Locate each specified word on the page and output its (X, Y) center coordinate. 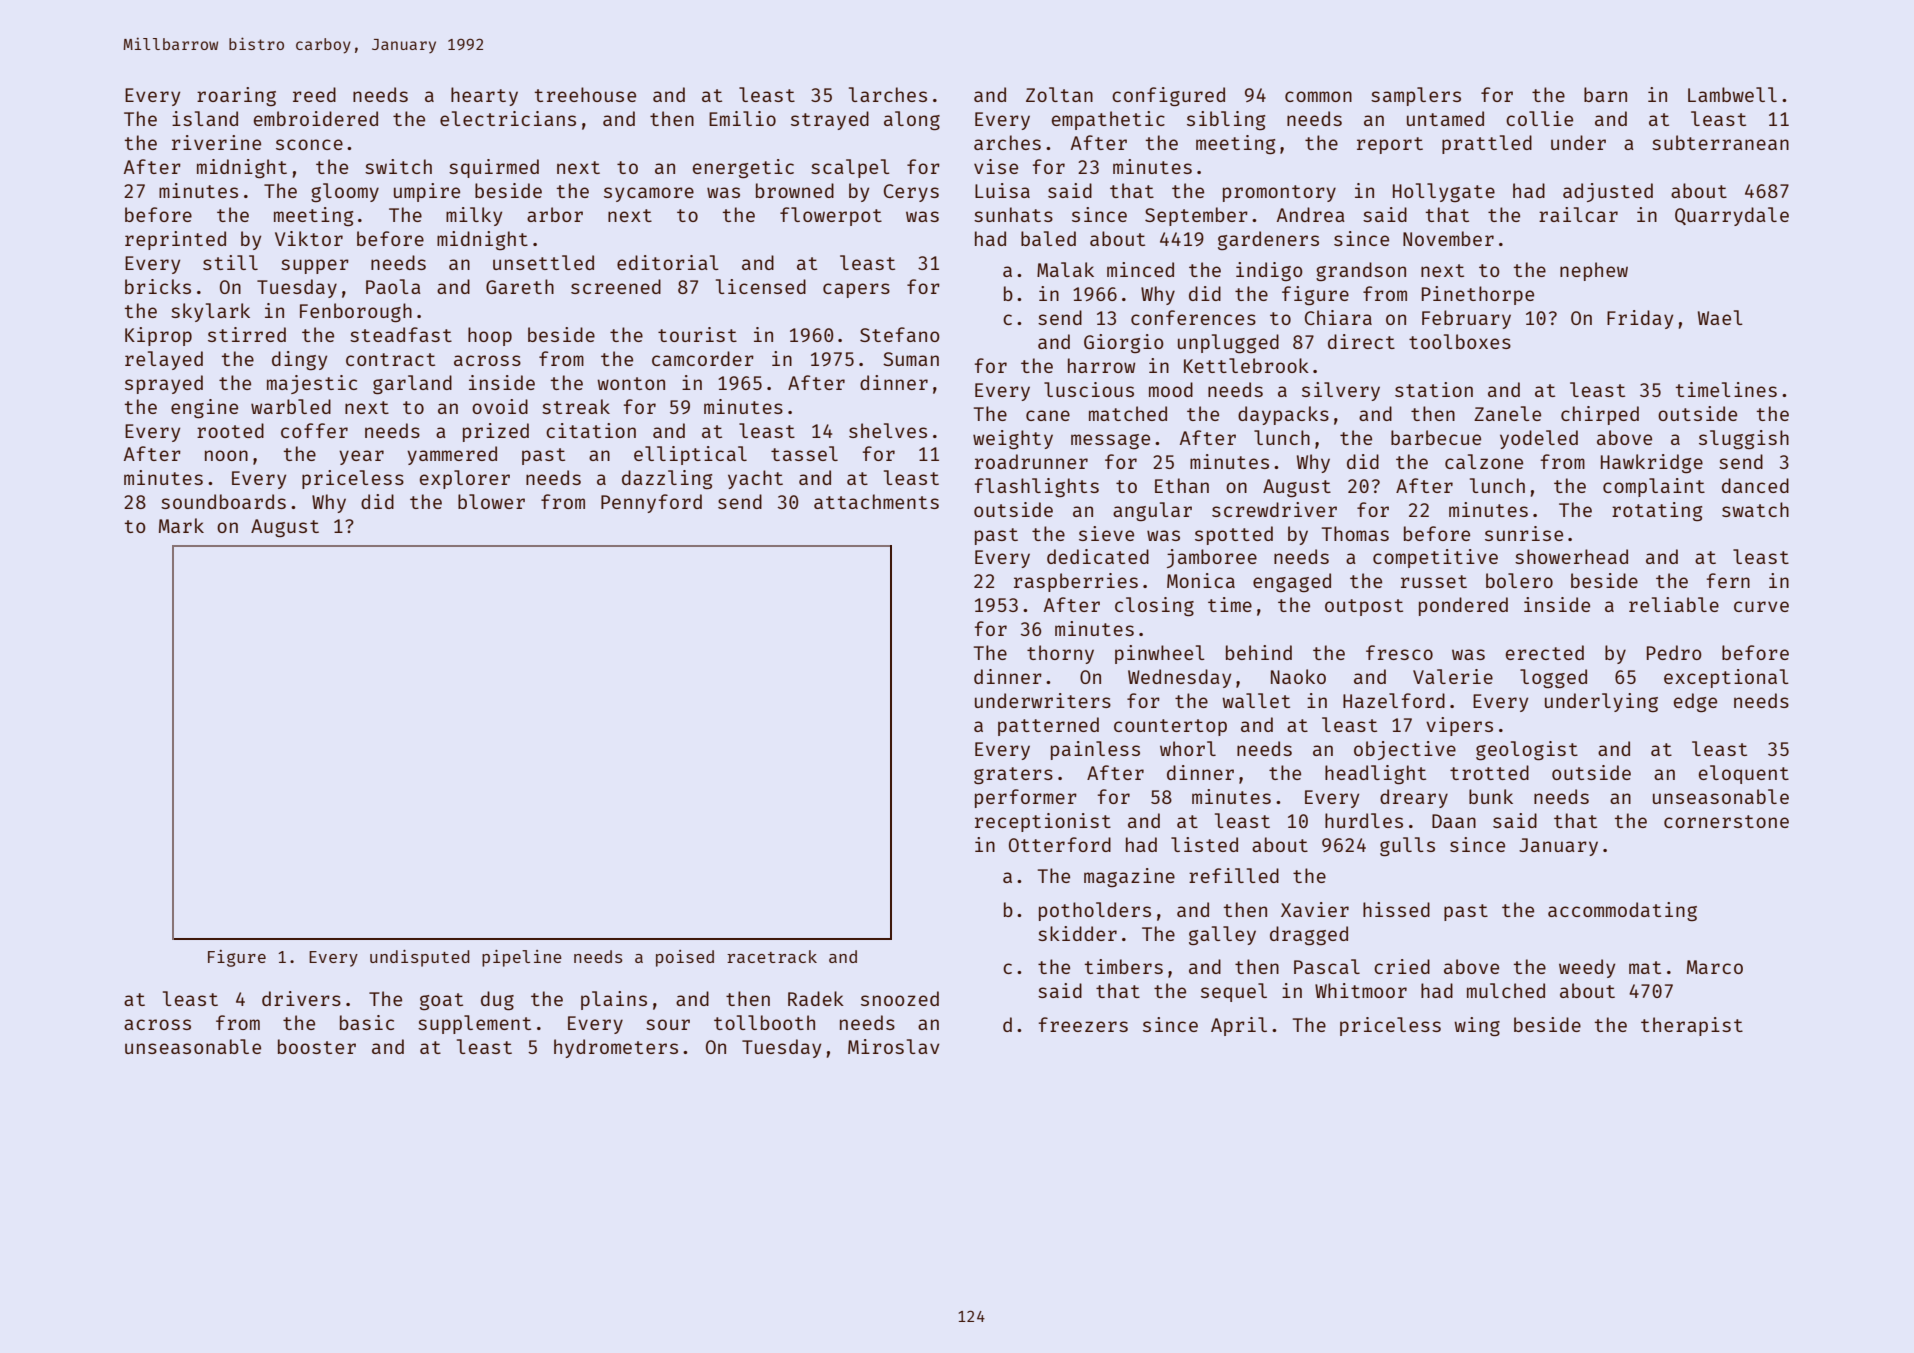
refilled (1234, 875)
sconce (309, 144)
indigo (1269, 271)
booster (317, 1046)
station (1434, 389)
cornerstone (1726, 821)
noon (226, 455)
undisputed (420, 958)
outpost (1364, 607)
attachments (876, 501)
